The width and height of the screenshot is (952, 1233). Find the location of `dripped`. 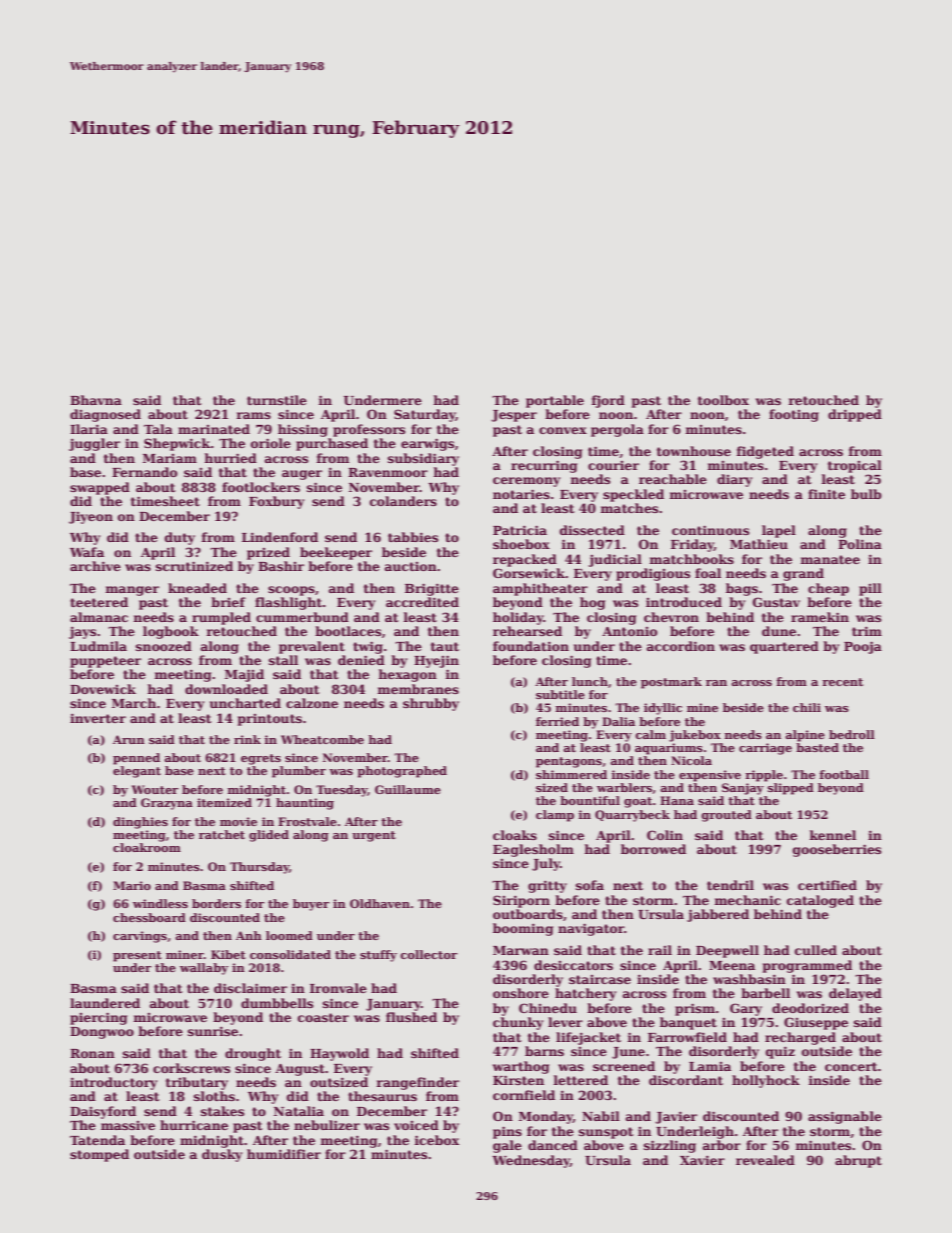

dripped is located at coordinates (855, 415).
